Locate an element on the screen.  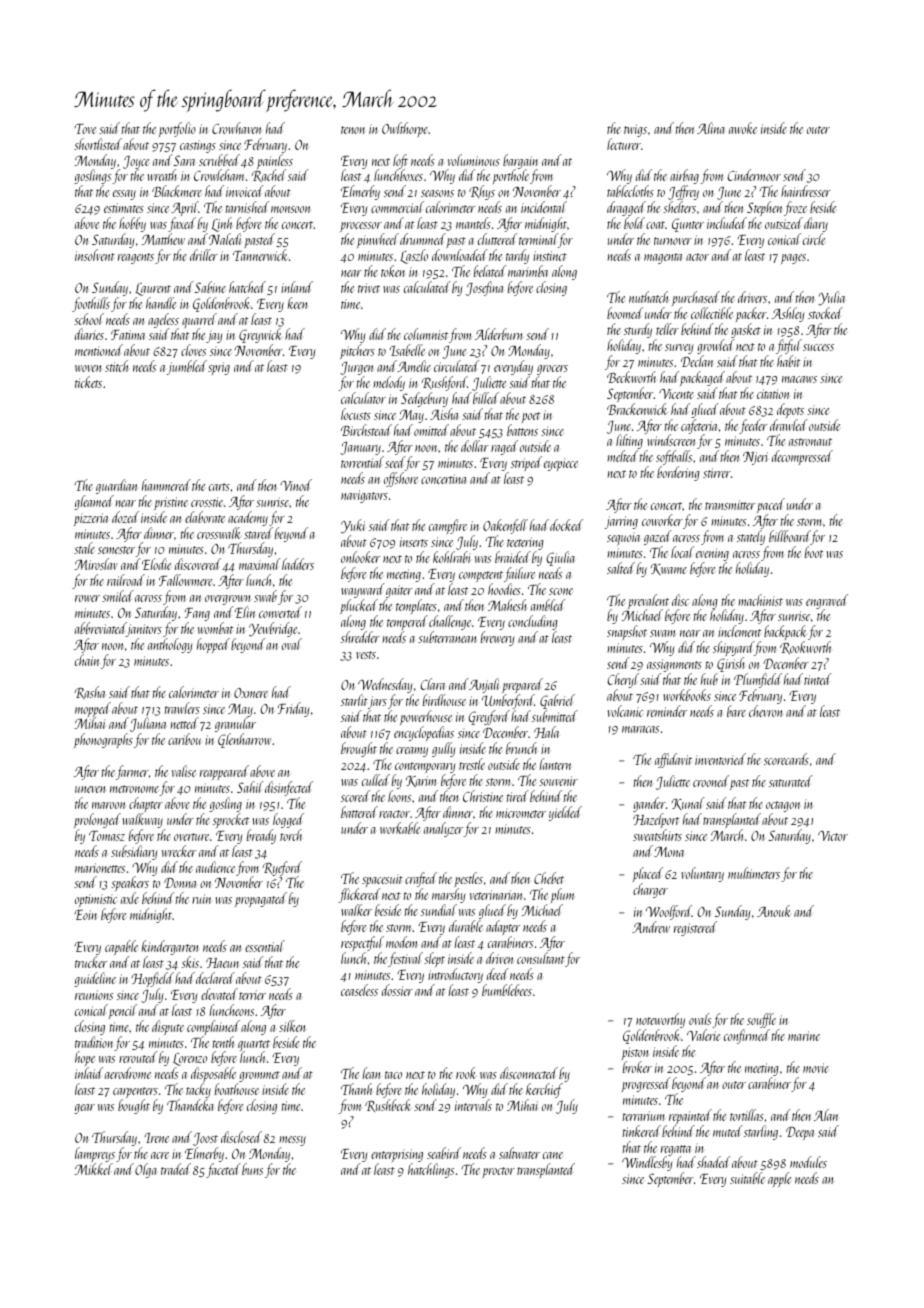
grocers is located at coordinates (552, 370).
